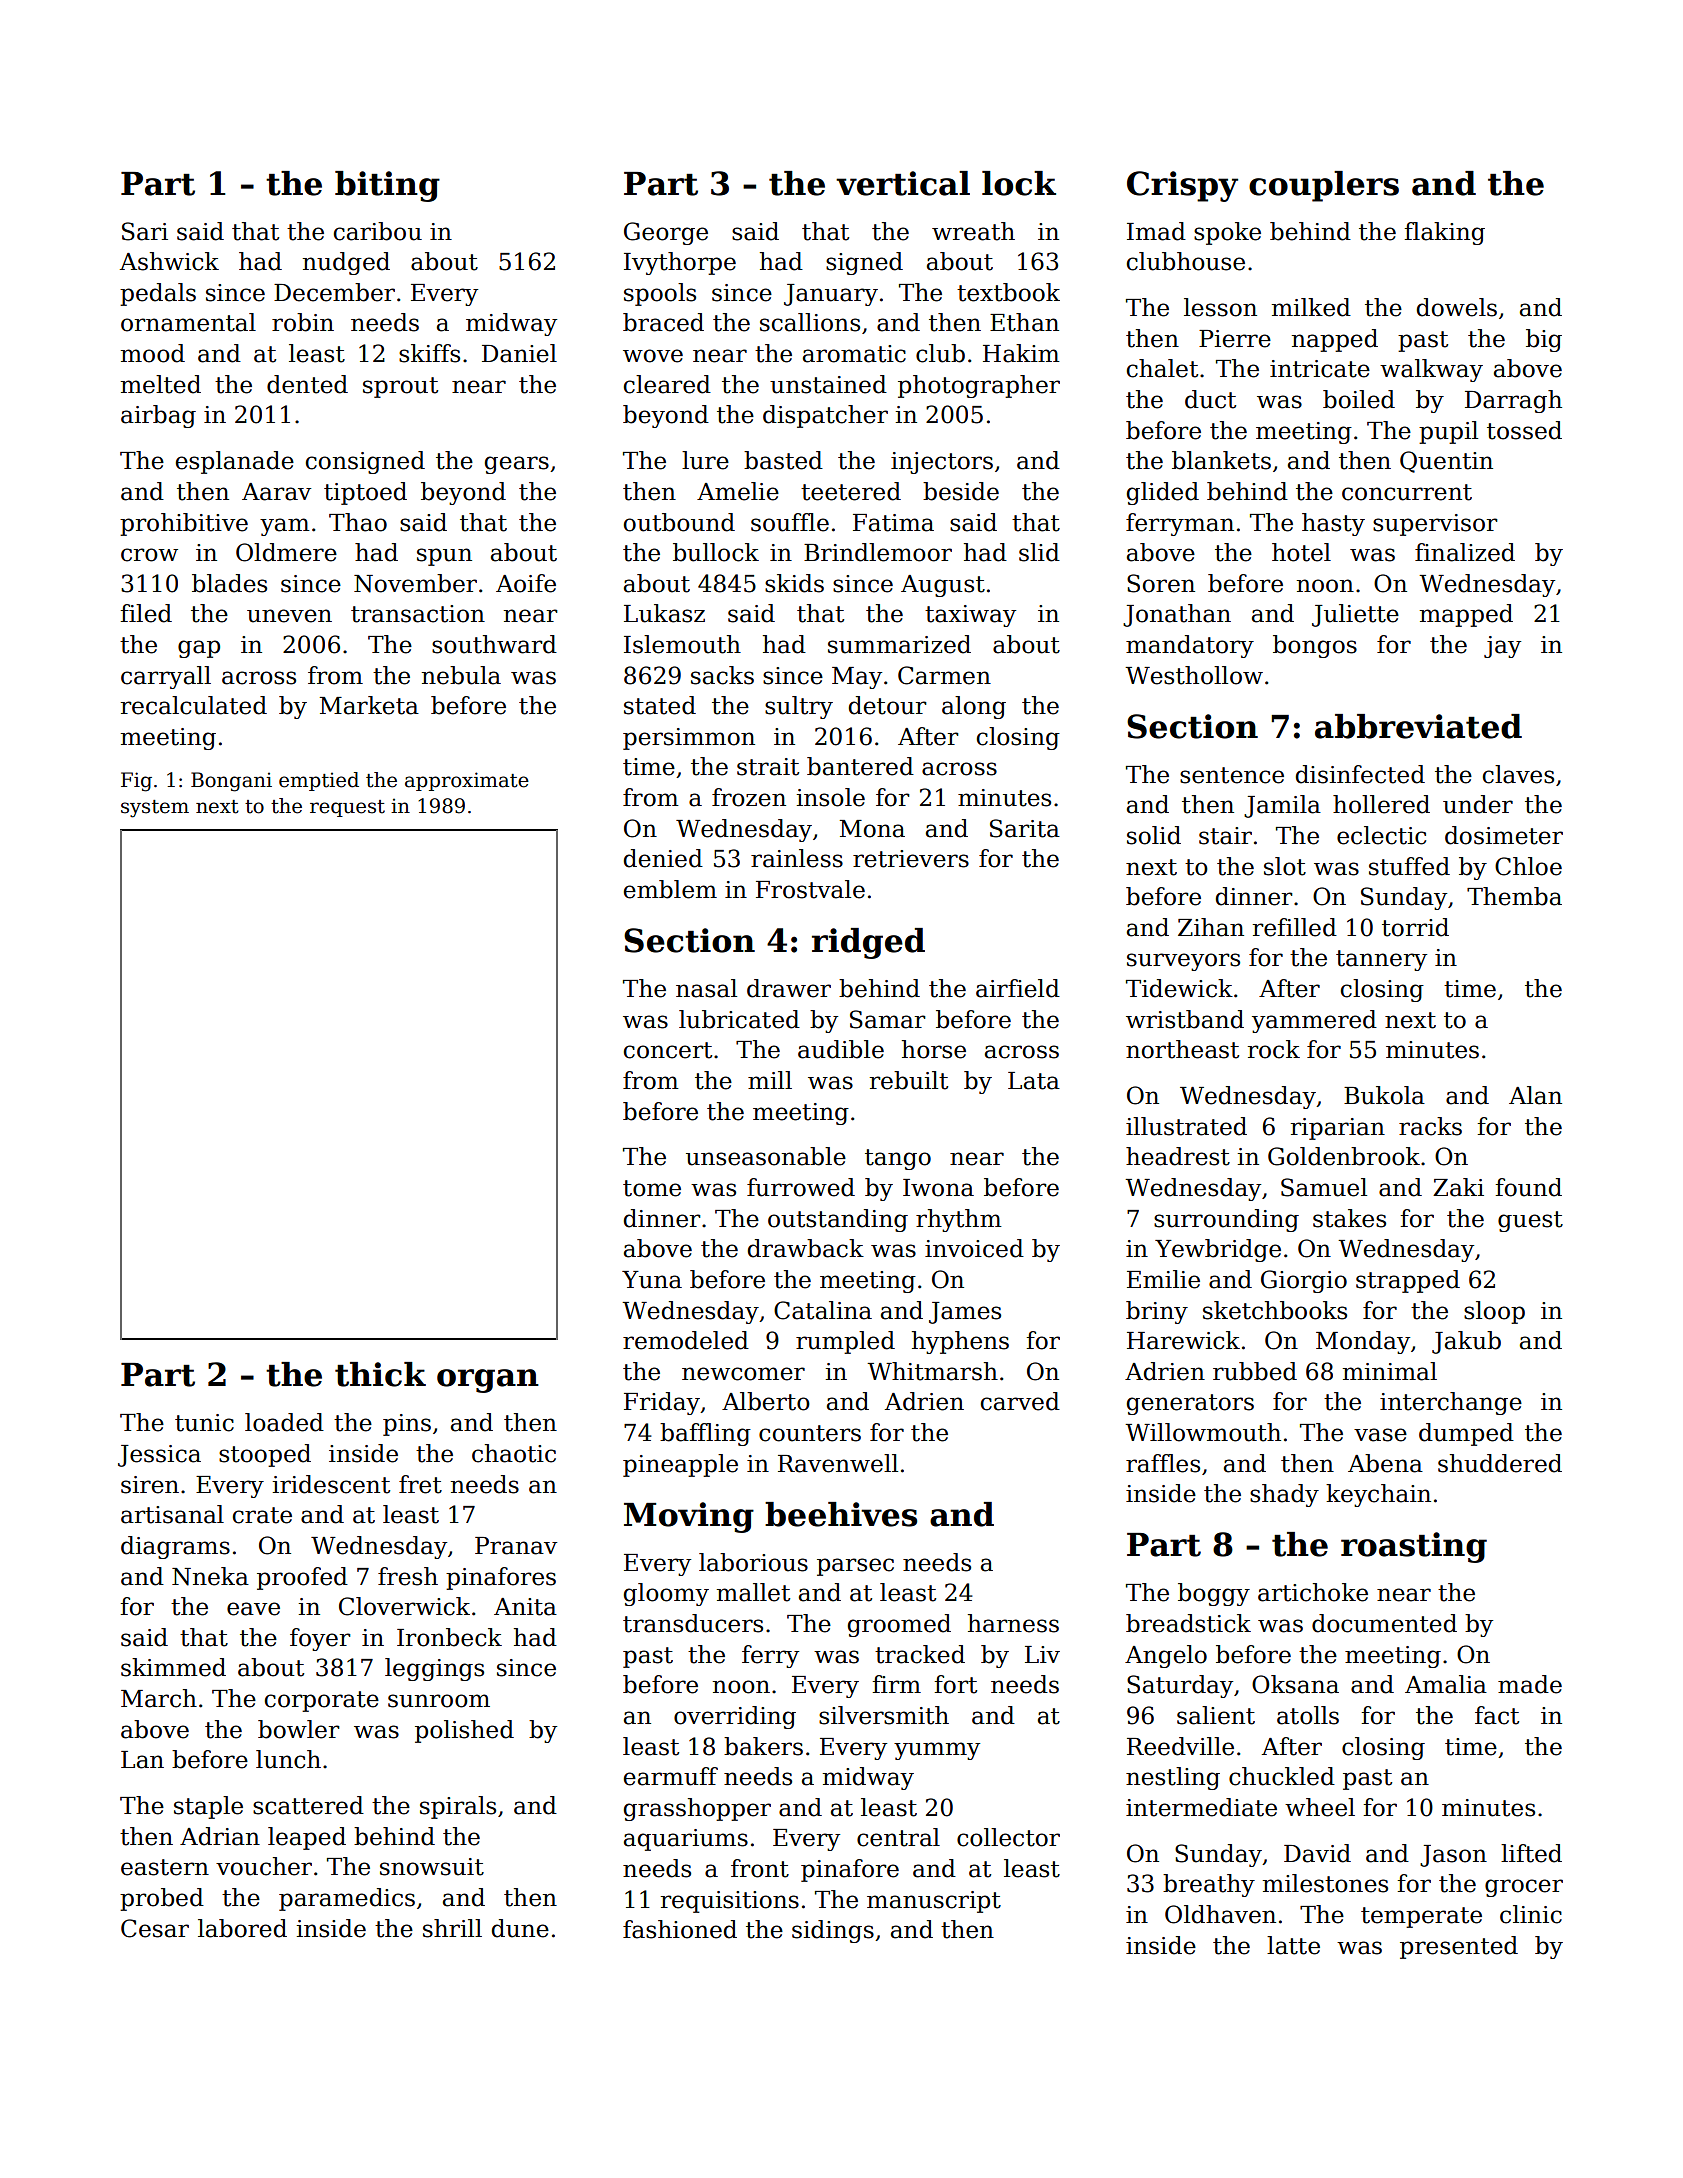  What do you see at coordinates (1293, 1945) in the document?
I see `latte` at bounding box center [1293, 1945].
